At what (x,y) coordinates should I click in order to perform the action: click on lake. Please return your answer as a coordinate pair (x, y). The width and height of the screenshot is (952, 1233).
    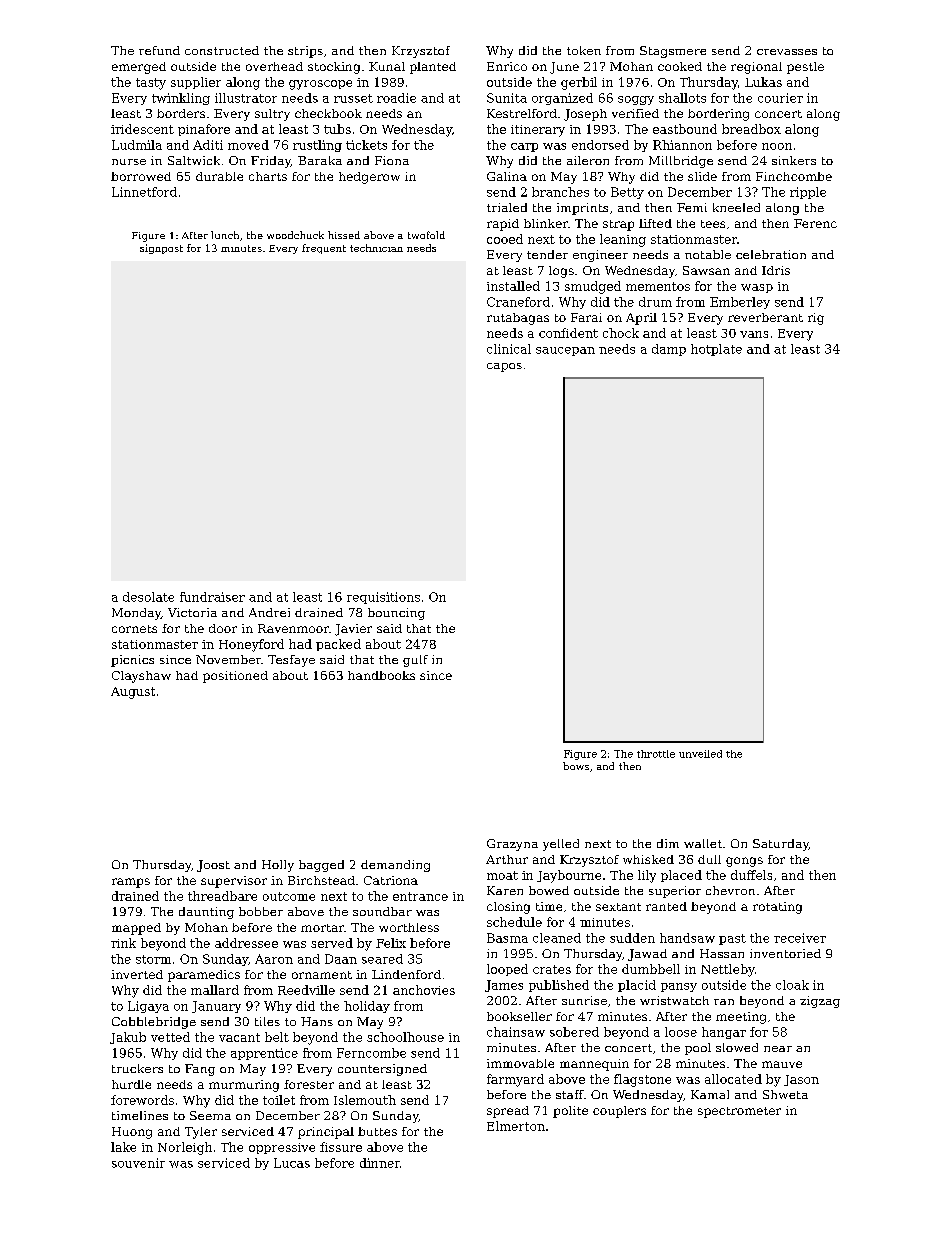
    Looking at the image, I should click on (123, 1147).
